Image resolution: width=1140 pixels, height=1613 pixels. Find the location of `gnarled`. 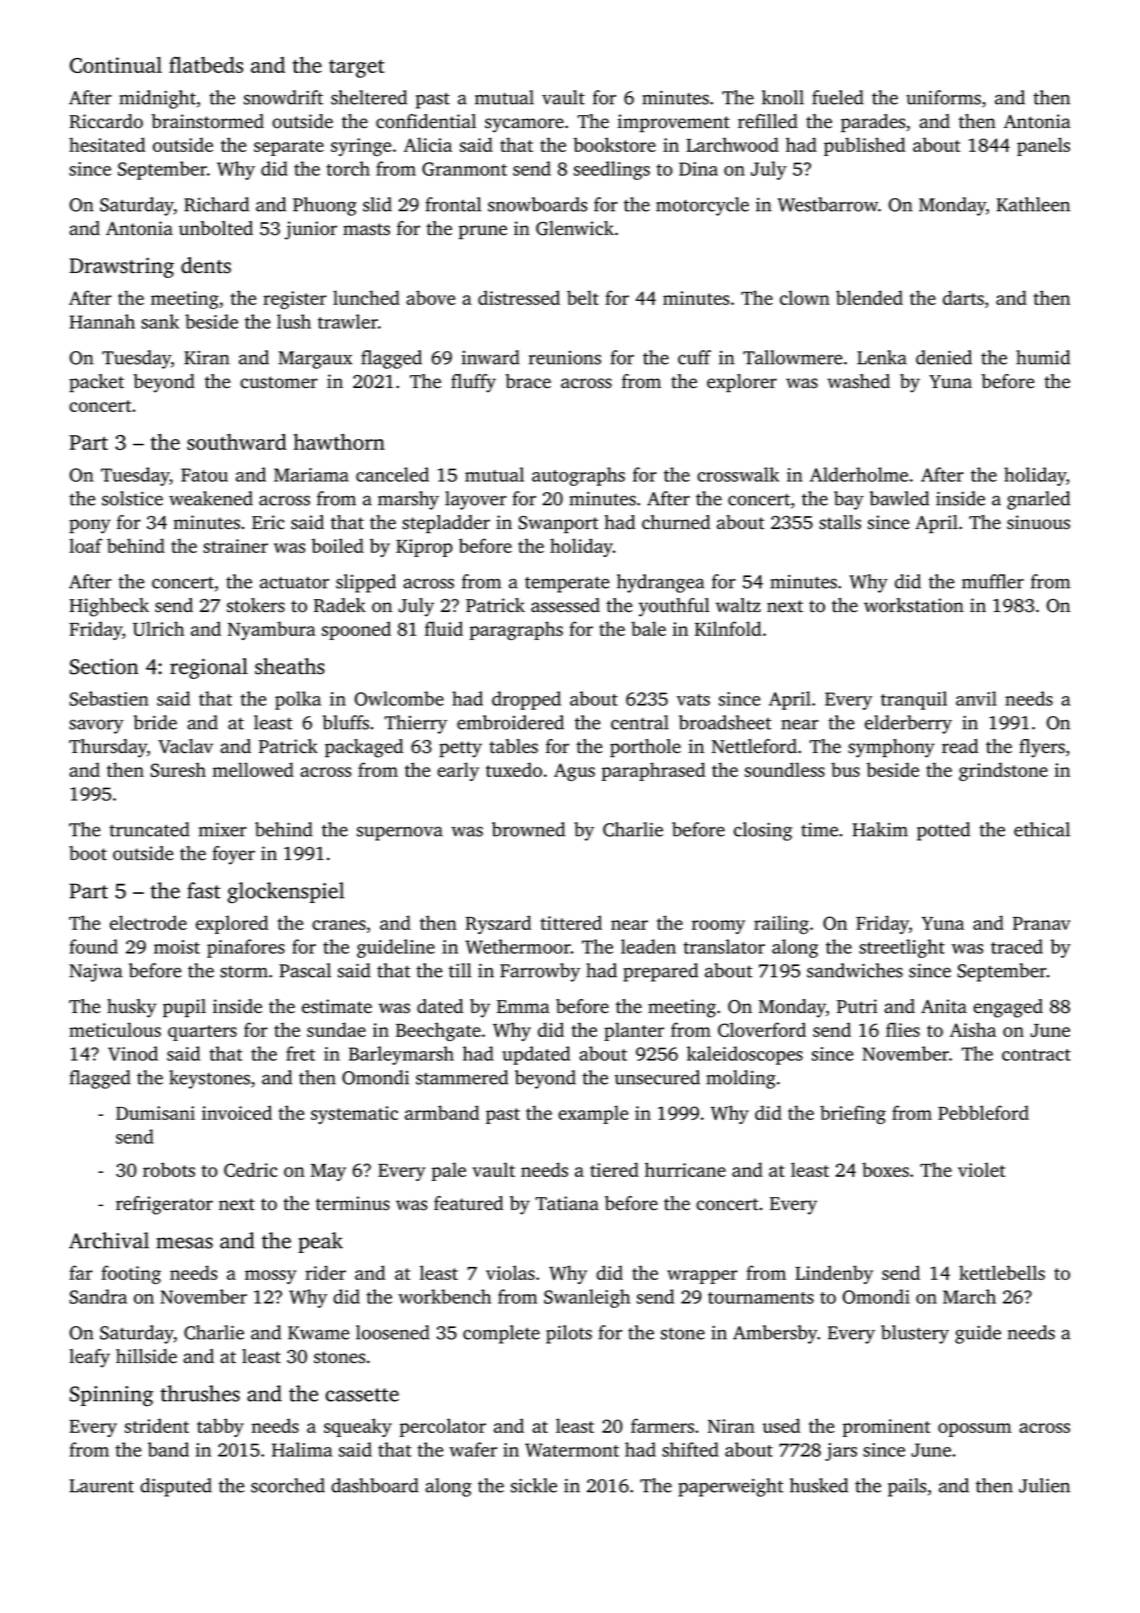

gnarled is located at coordinates (1038, 500).
